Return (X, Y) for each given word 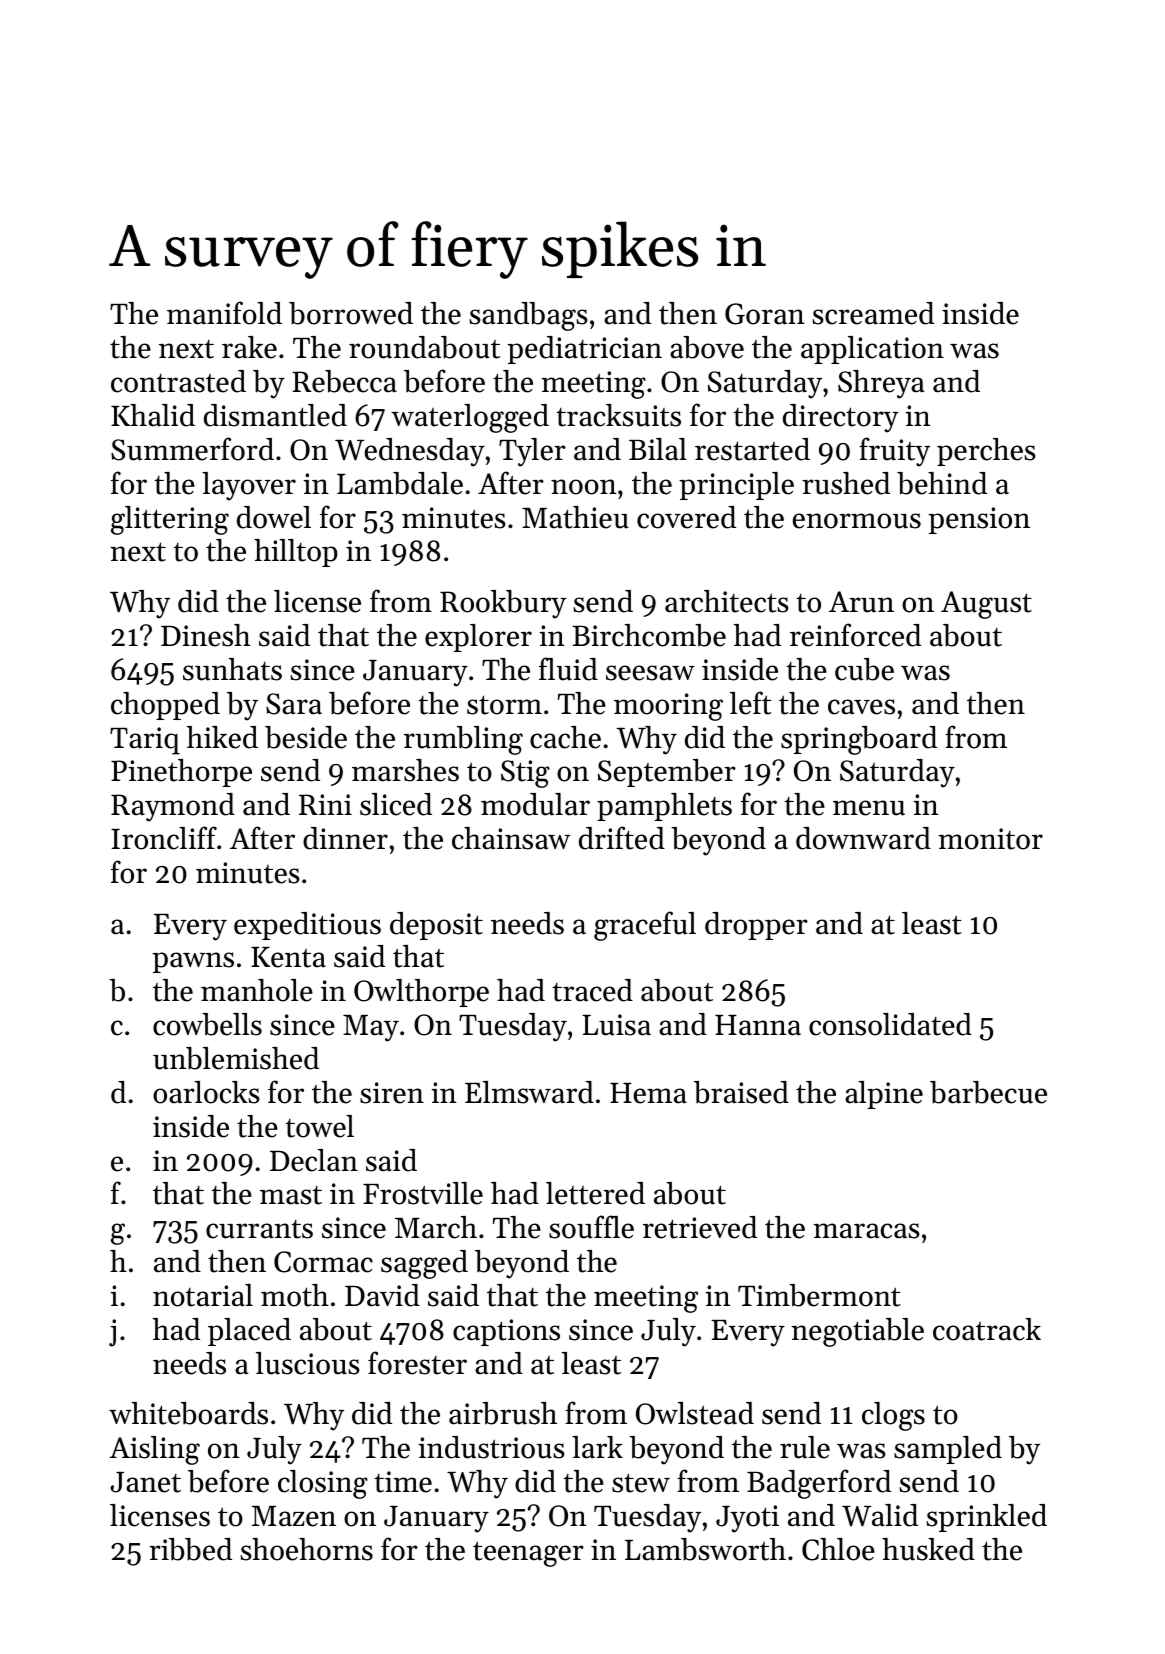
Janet (145, 1482)
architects (727, 601)
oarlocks (206, 1092)
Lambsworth (705, 1549)
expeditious (307, 926)
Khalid (153, 415)
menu (869, 808)
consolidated (890, 1024)
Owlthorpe (421, 993)
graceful (645, 926)
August (986, 605)
